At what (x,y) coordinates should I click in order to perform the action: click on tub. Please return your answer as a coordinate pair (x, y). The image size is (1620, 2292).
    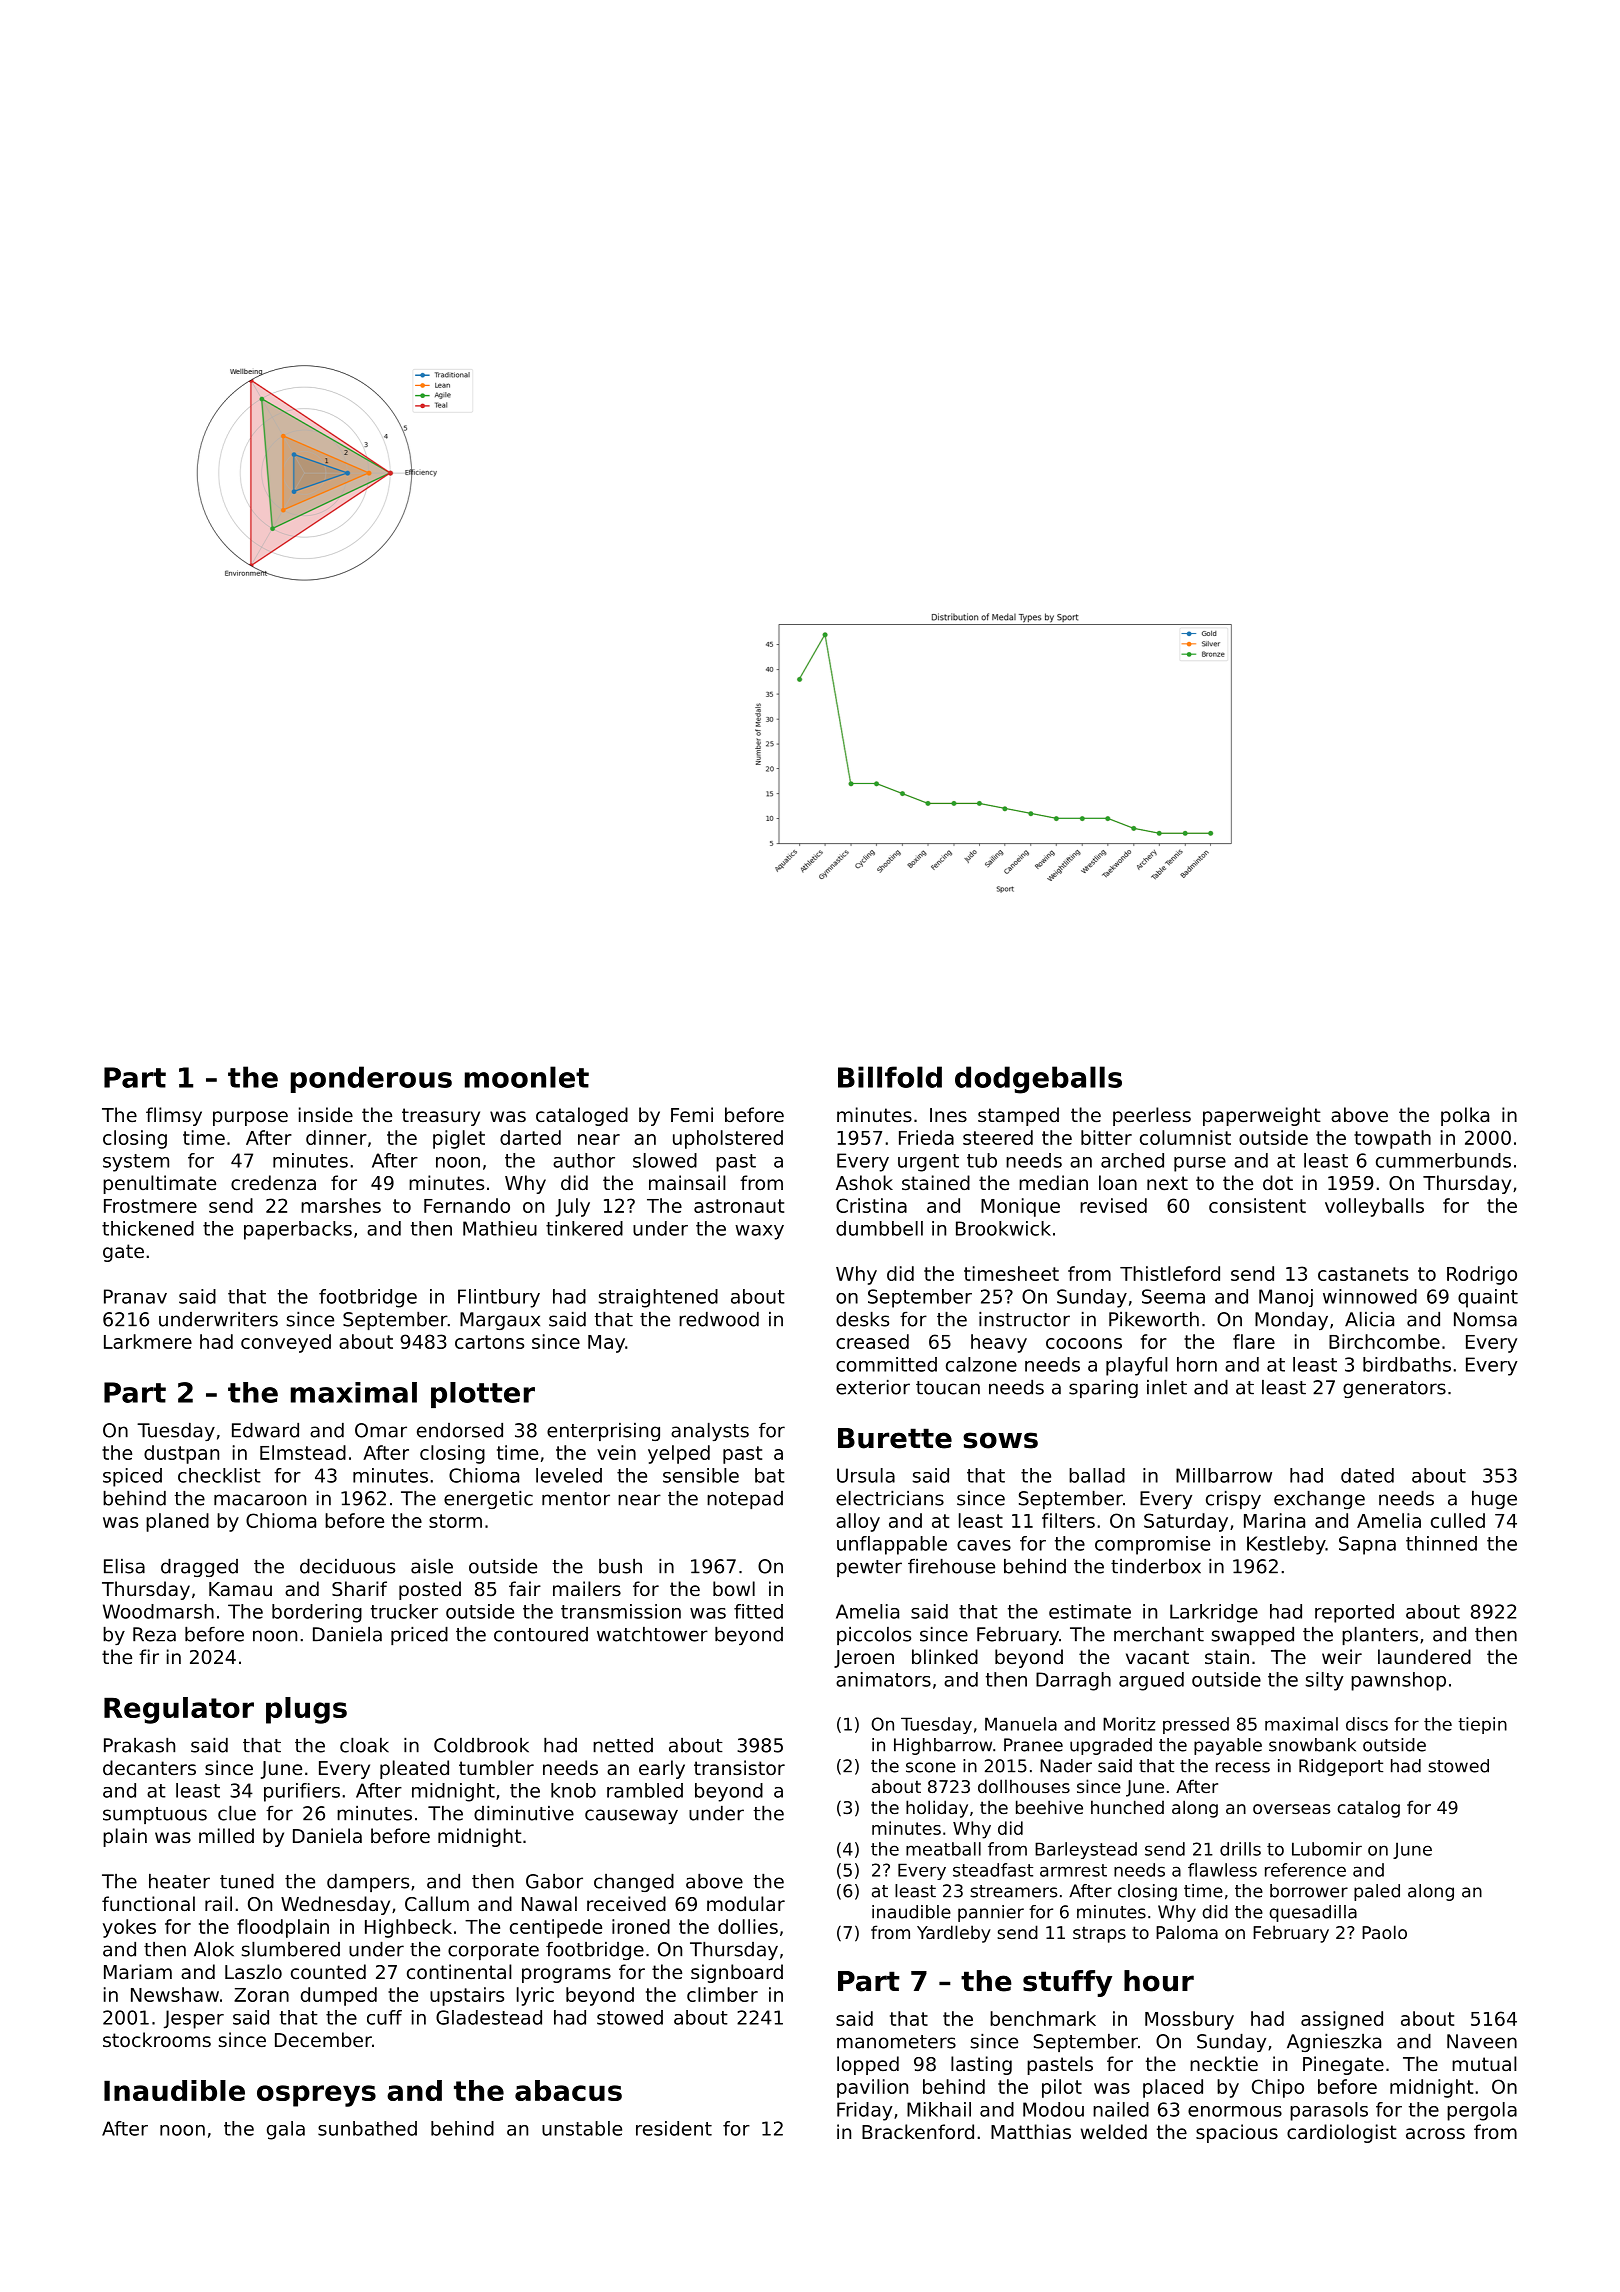
    Looking at the image, I should click on (982, 1160).
